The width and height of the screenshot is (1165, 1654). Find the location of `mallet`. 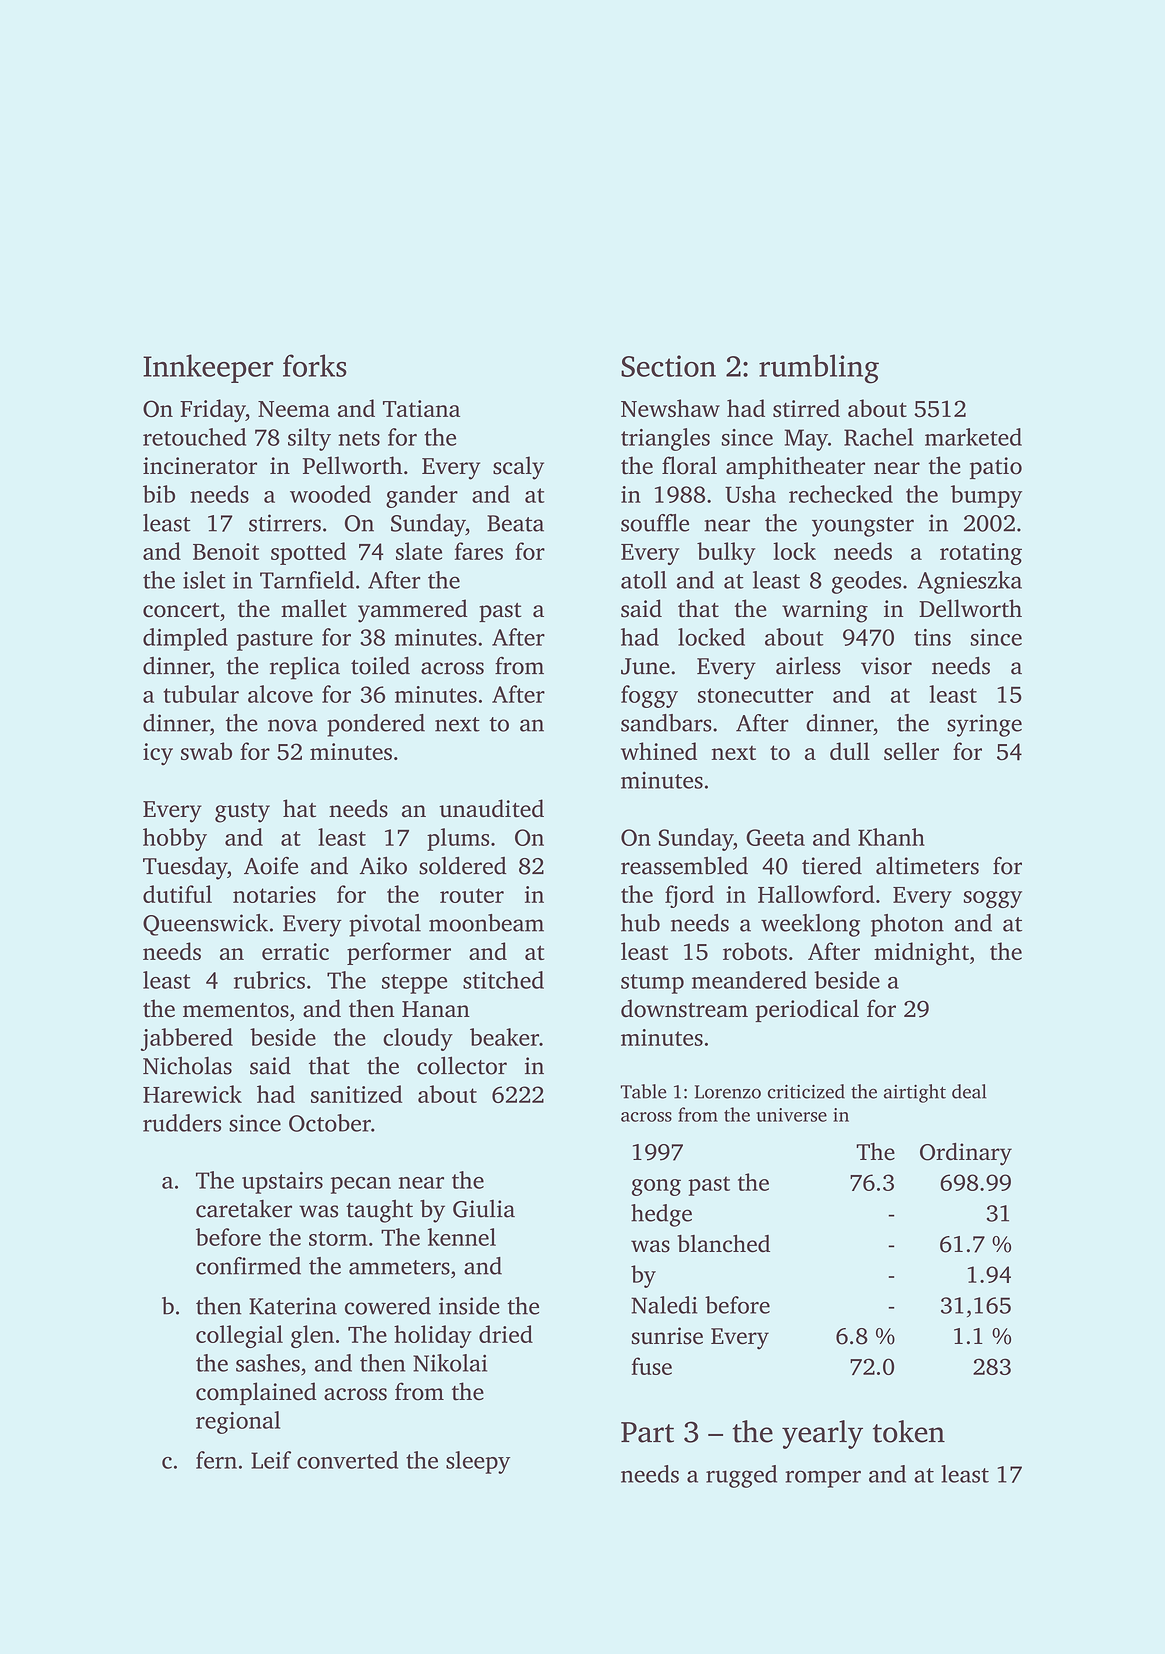

mallet is located at coordinates (314, 608).
